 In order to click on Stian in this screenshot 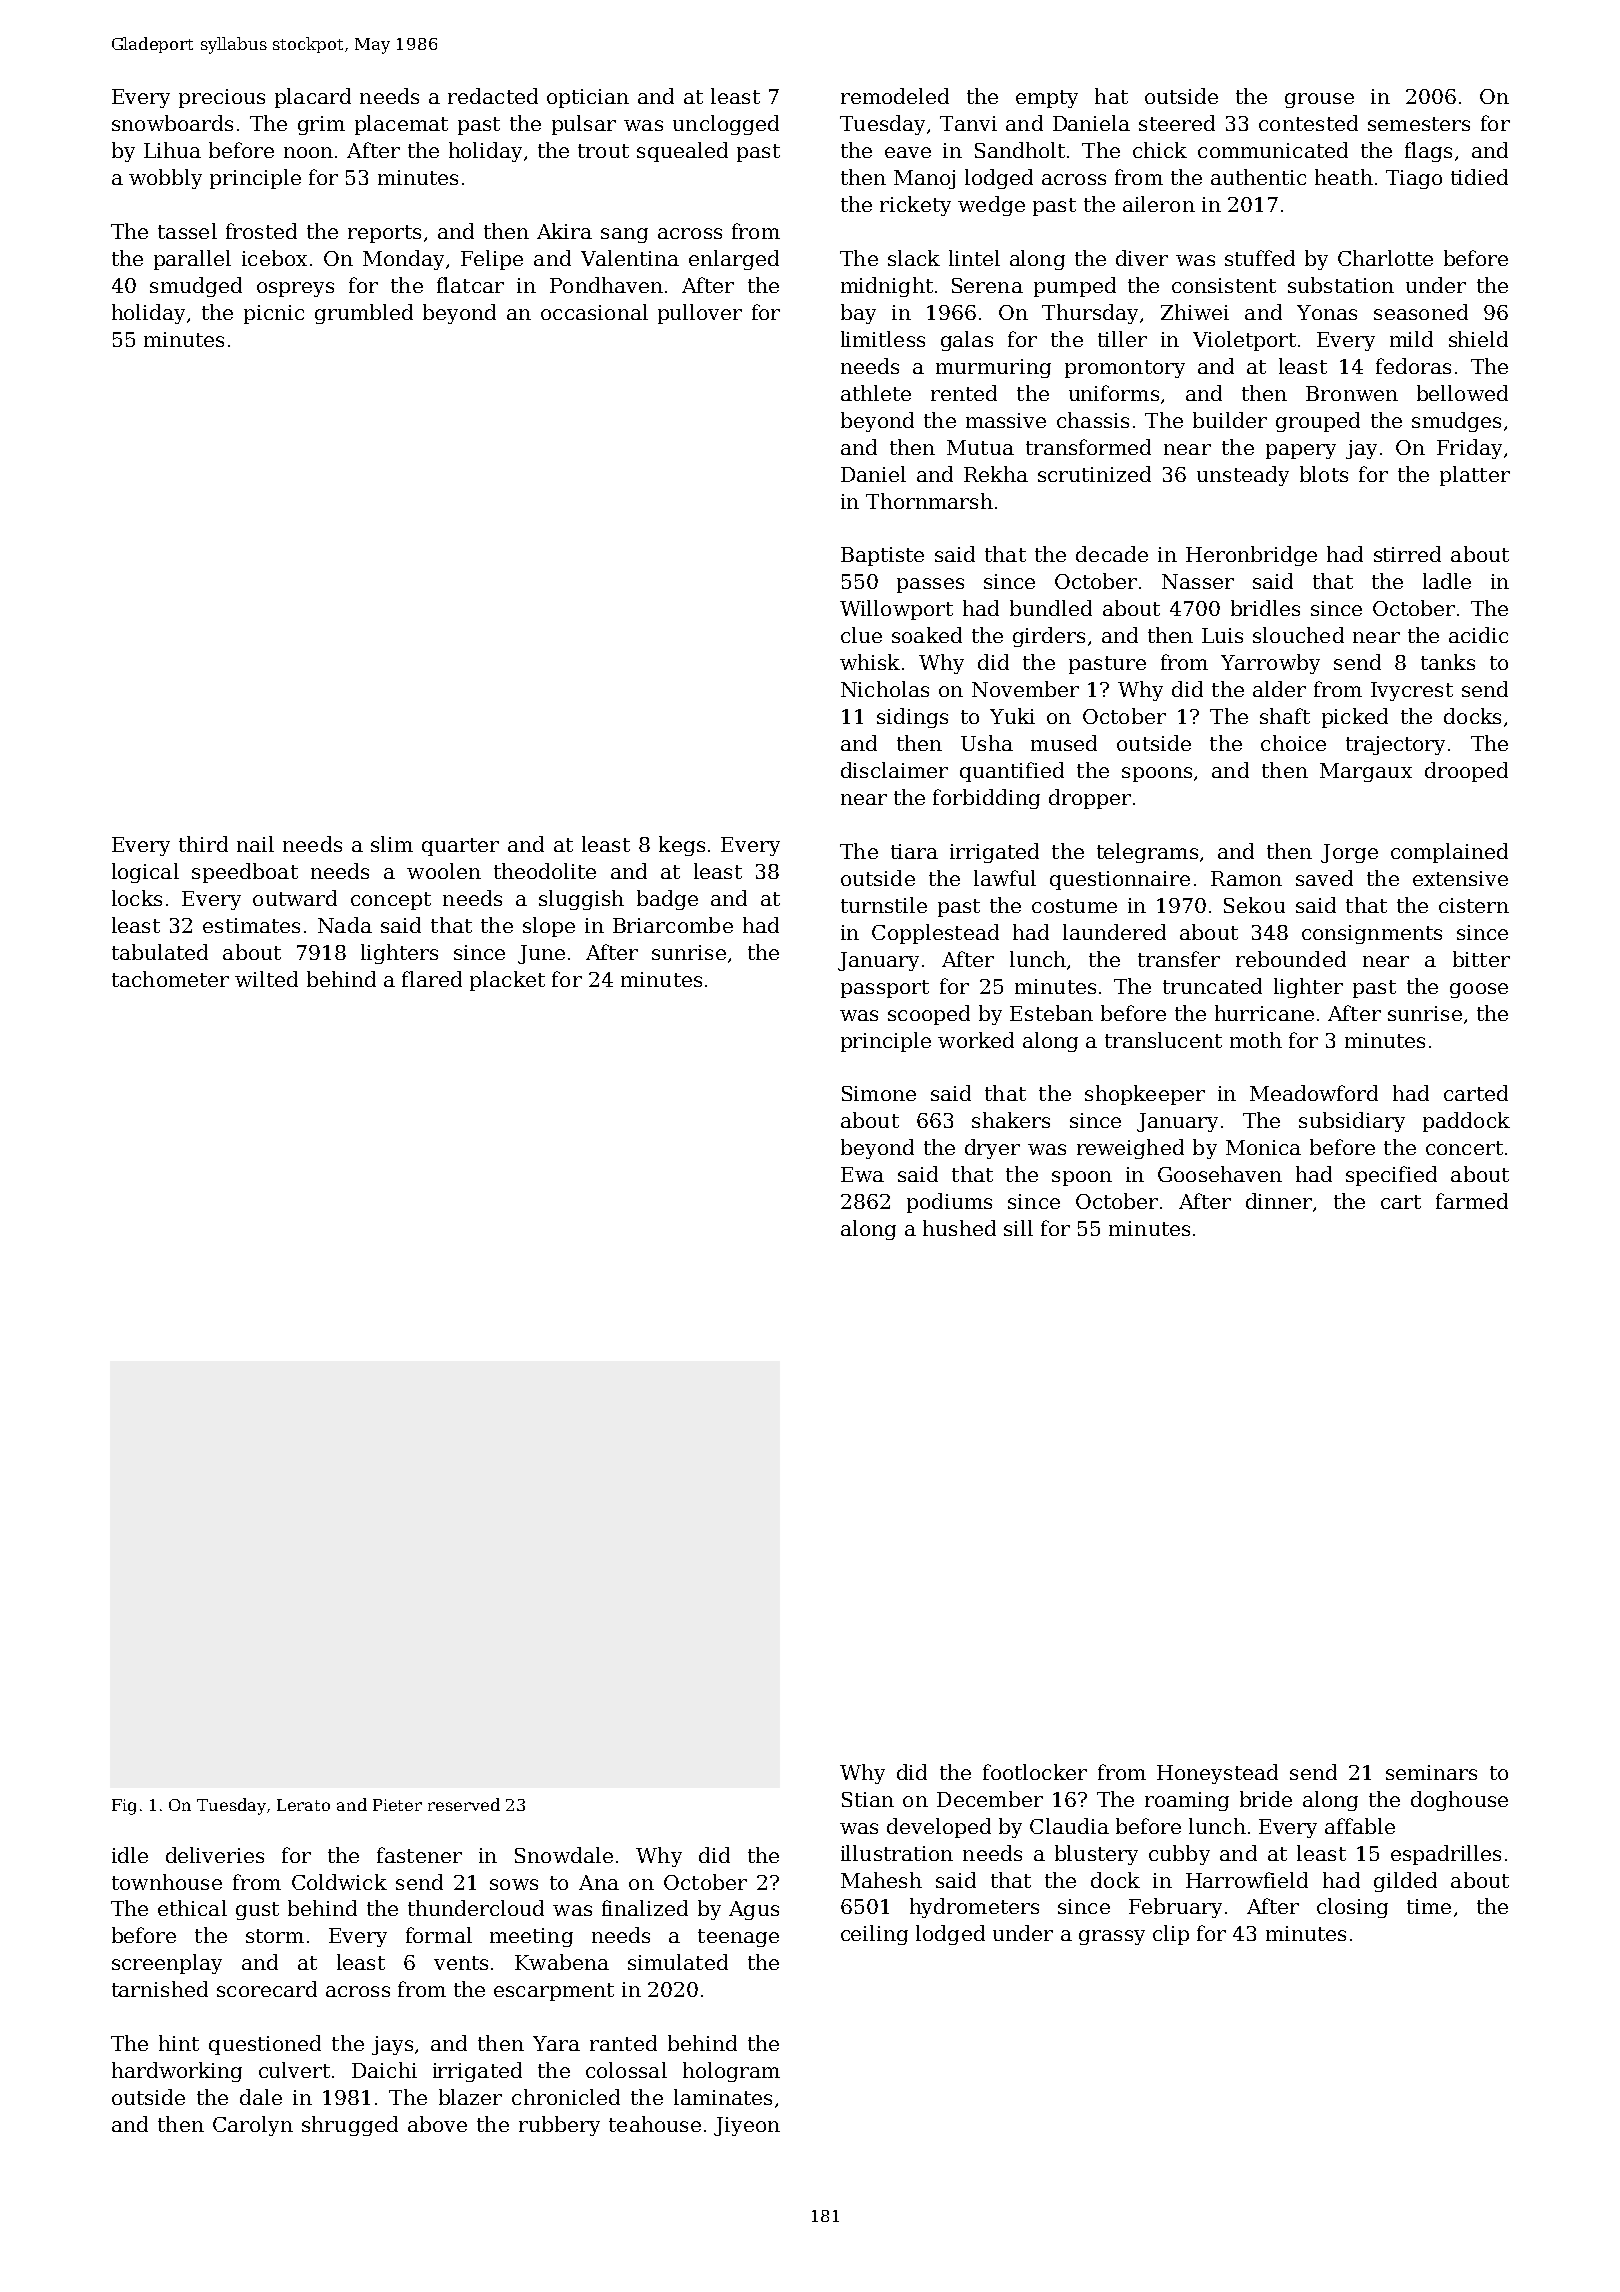, I will do `click(868, 1799)`.
